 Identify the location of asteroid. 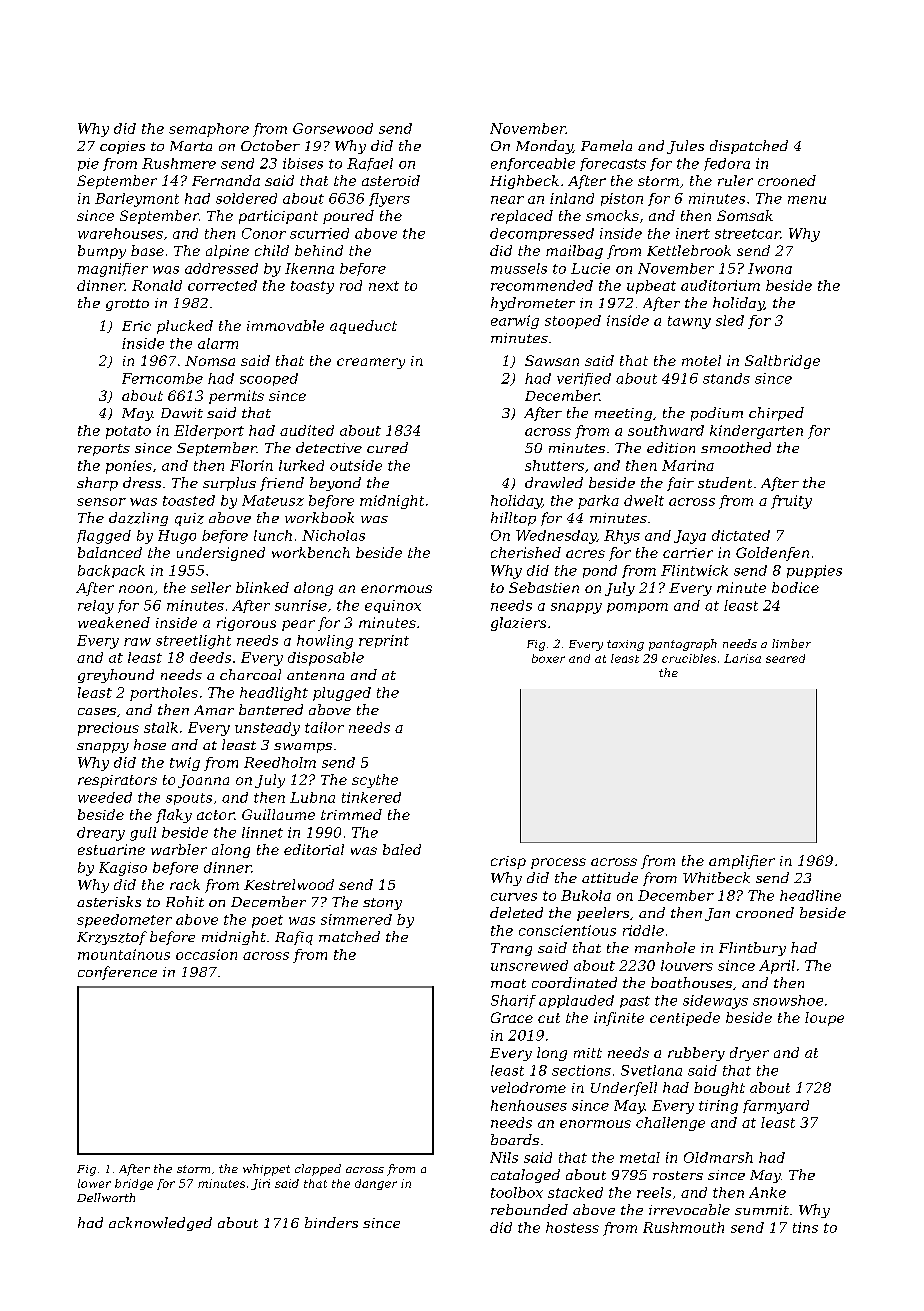
(391, 180).
